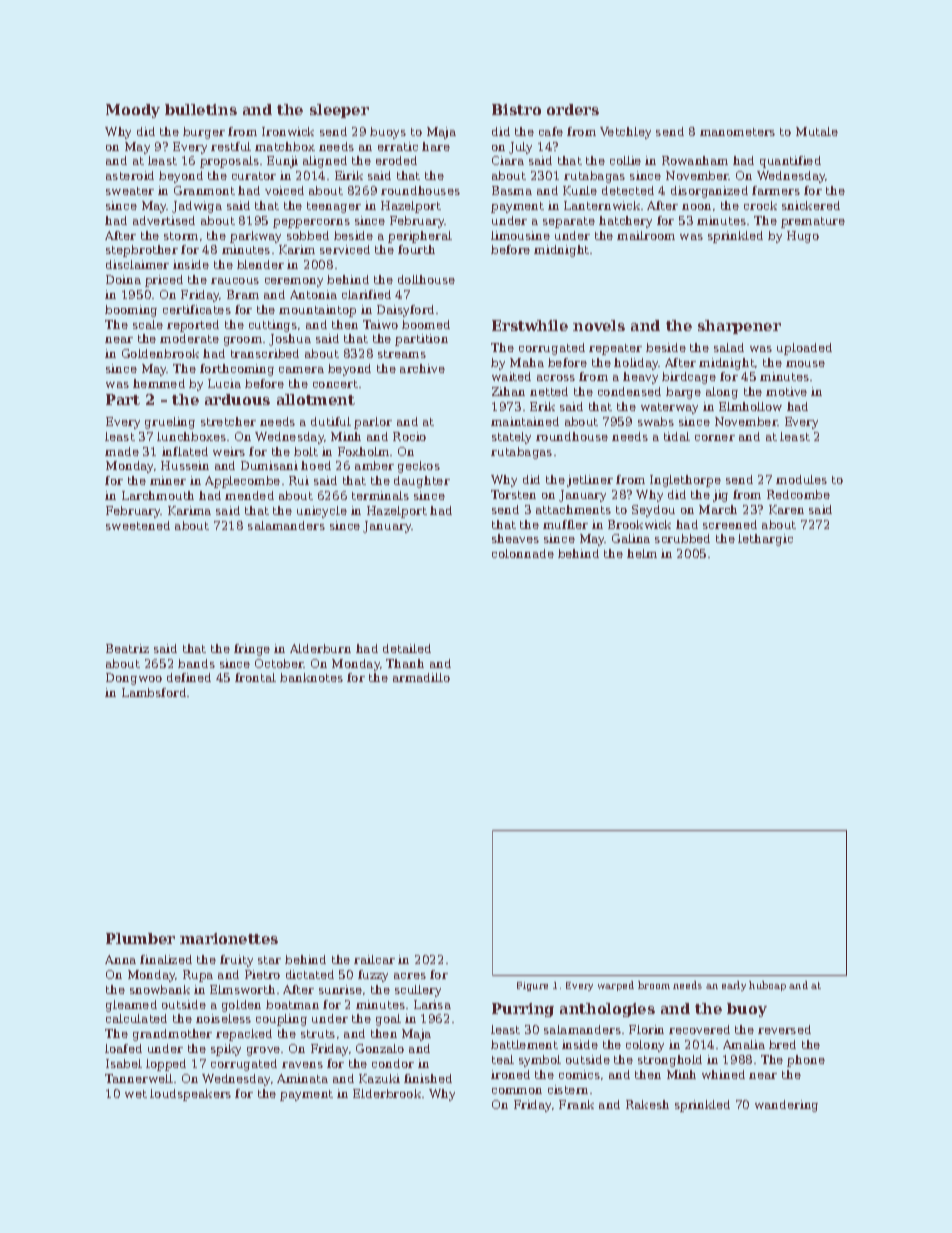 Image resolution: width=952 pixels, height=1233 pixels. I want to click on mouse, so click(805, 364).
